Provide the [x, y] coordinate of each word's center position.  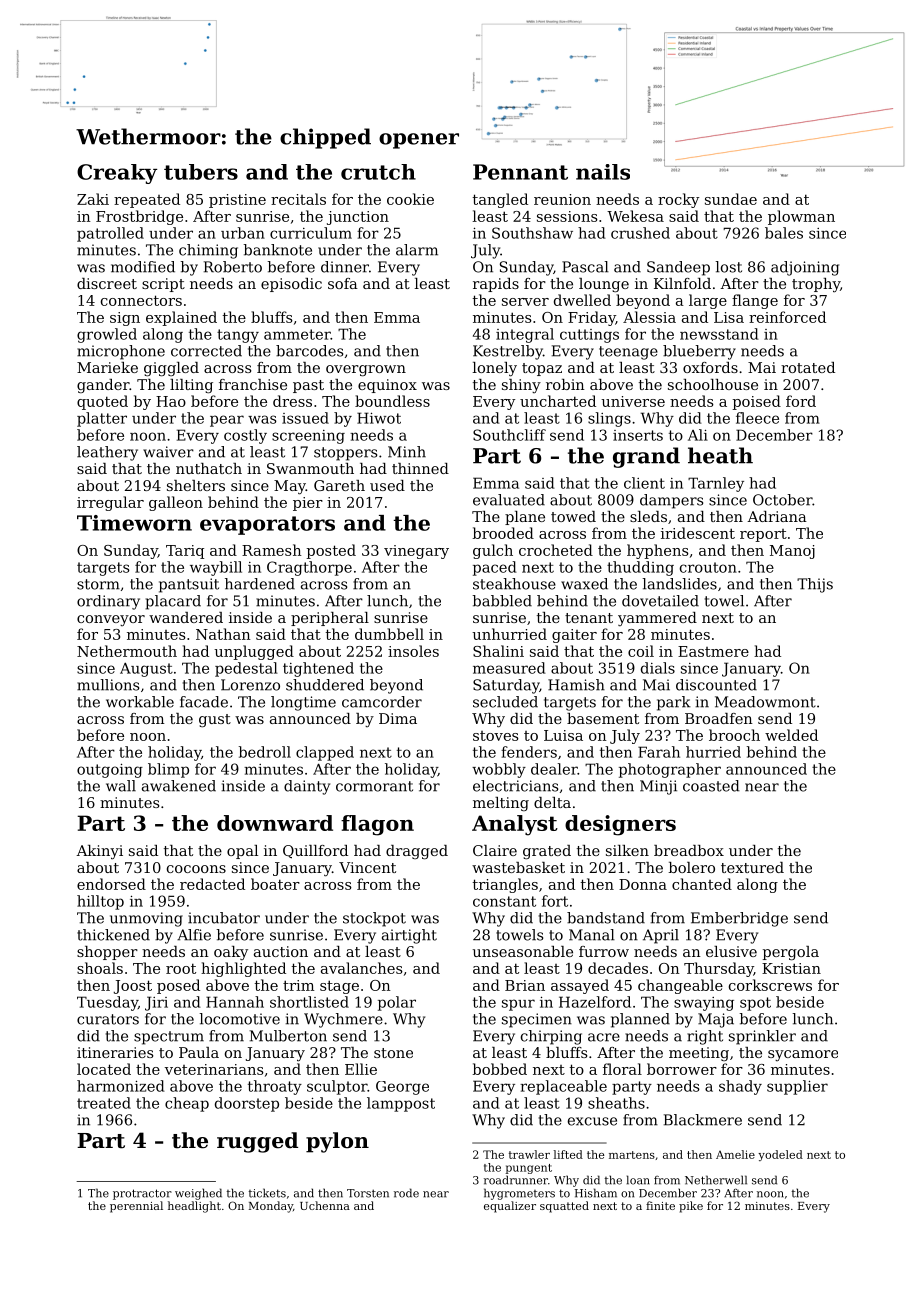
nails [603, 172]
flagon [377, 825]
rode [406, 1193]
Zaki [93, 199]
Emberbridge [739, 919]
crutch [378, 172]
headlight [194, 1207]
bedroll [265, 752]
